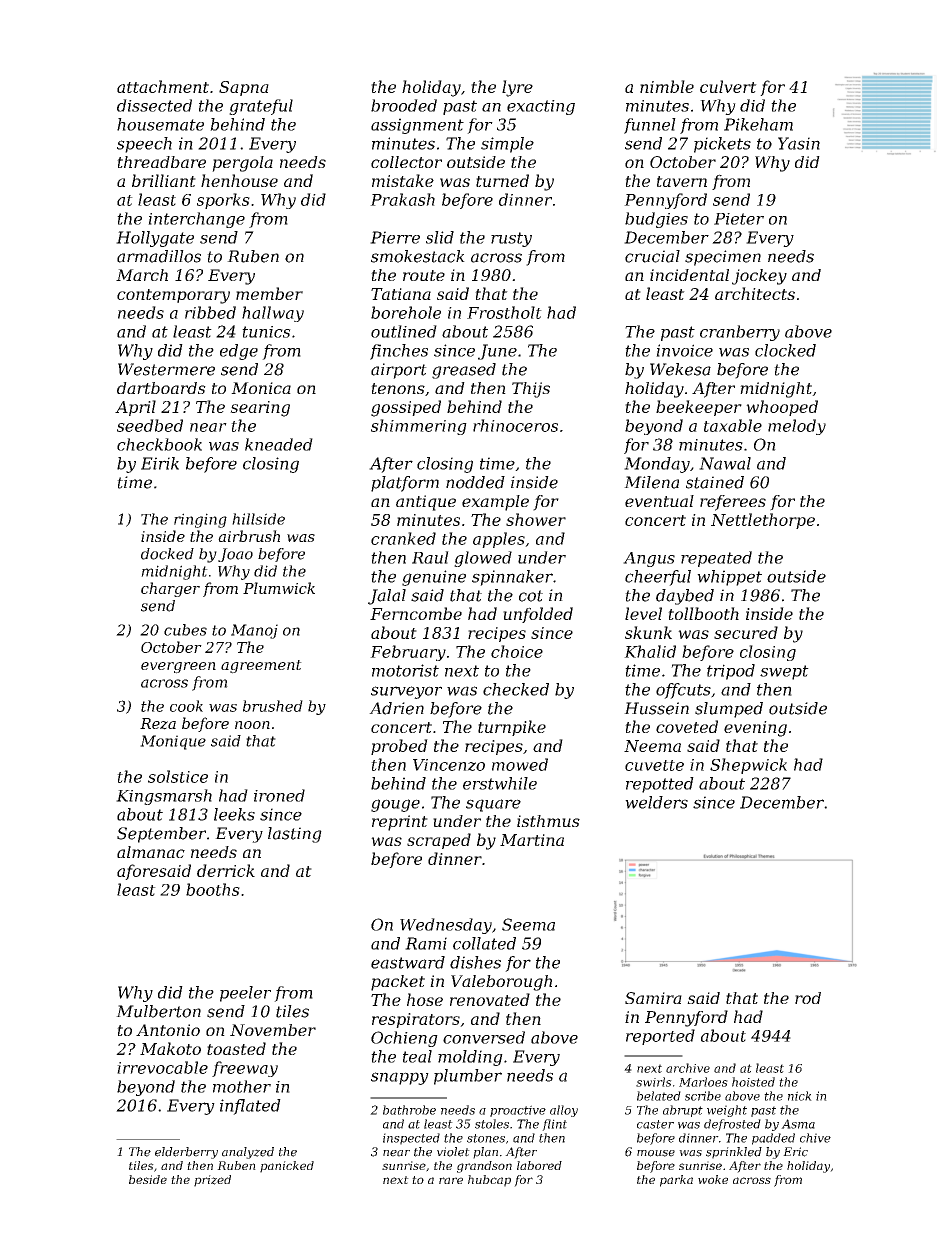 This document has width=952, height=1233. Describe the element at coordinates (517, 88) in the document. I see `lyre` at that location.
